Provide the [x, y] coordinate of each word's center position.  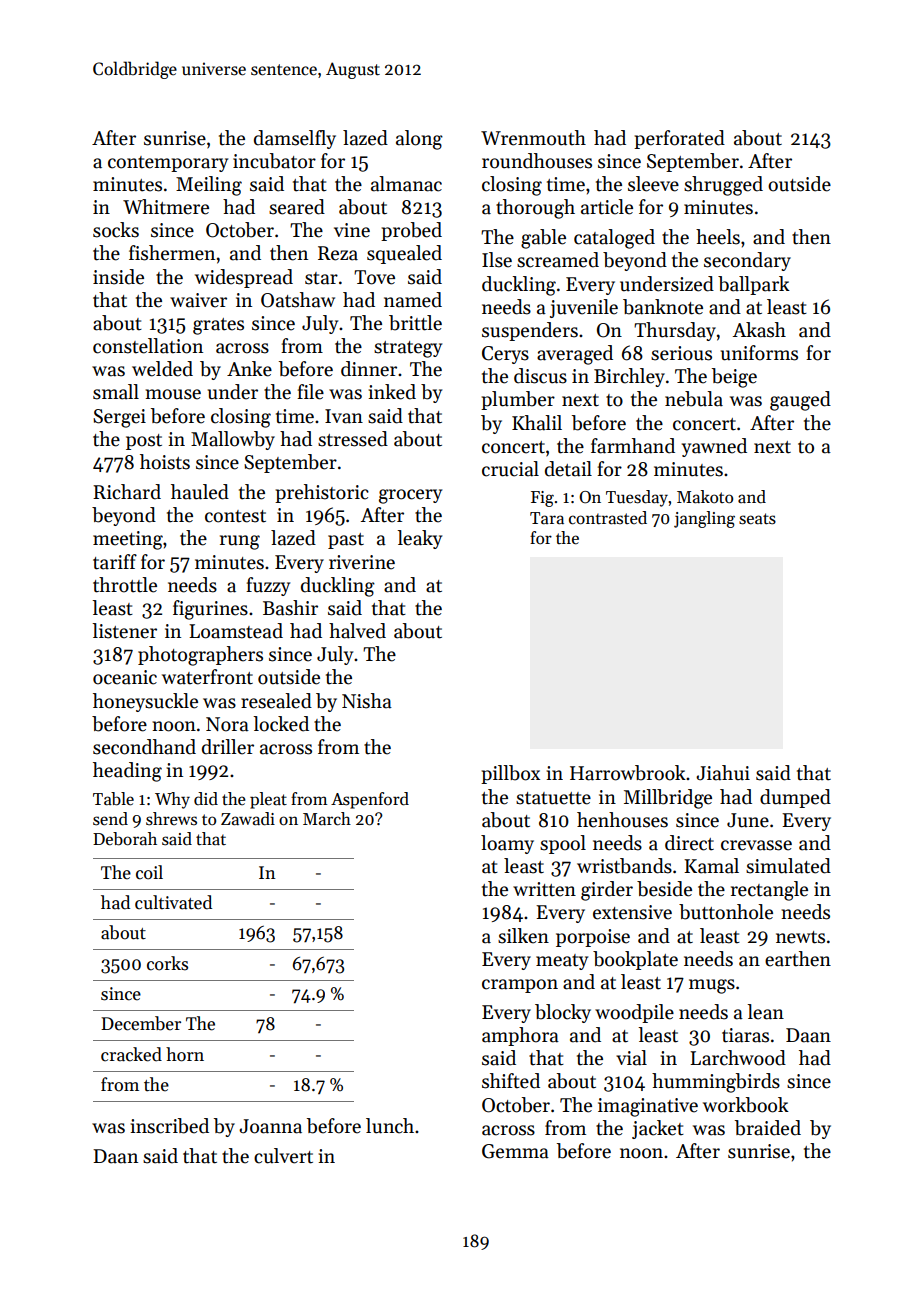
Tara [547, 518]
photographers [200, 656]
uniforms [759, 353]
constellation [148, 346]
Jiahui [723, 773]
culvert [283, 1156]
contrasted [608, 518]
